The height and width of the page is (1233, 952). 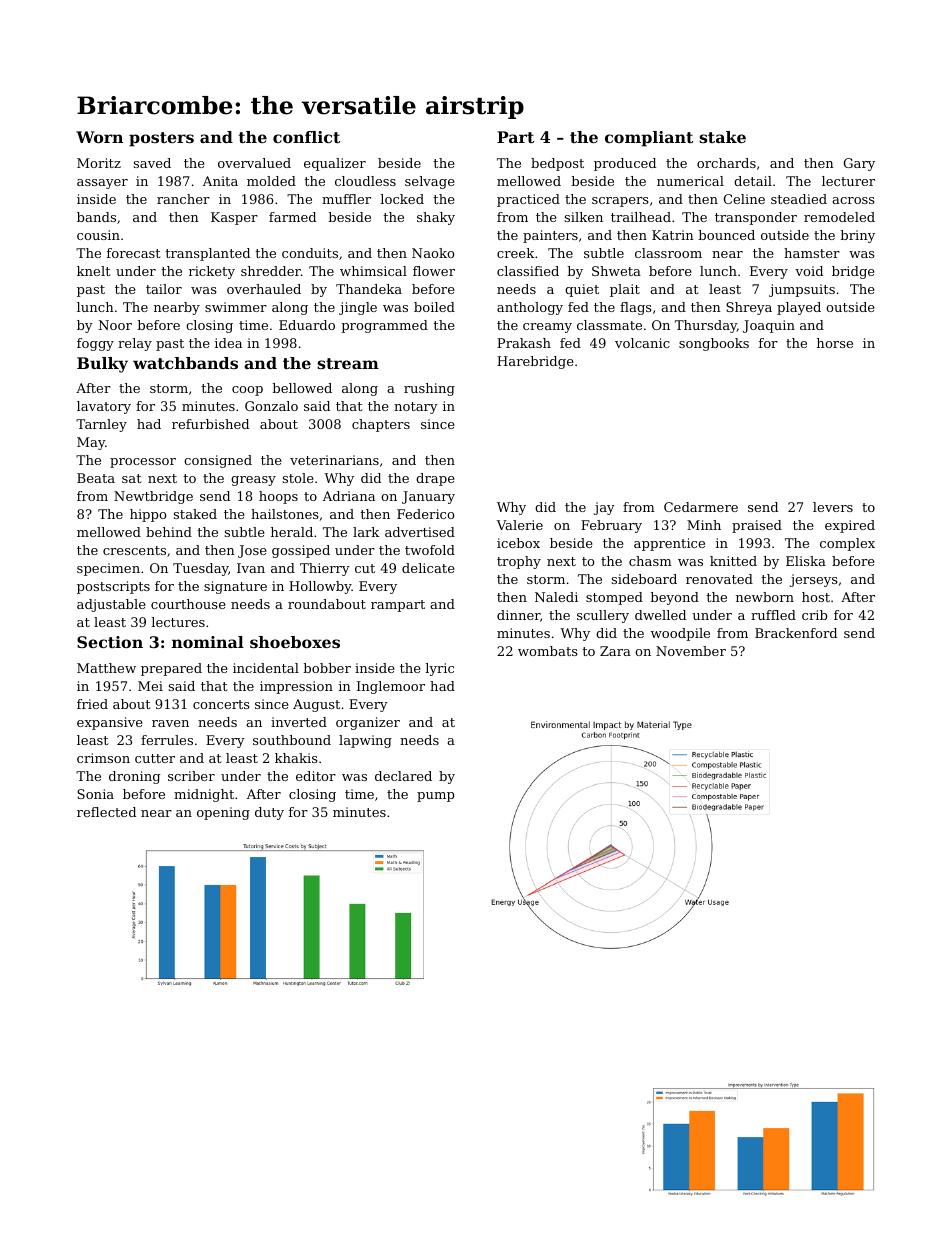 What do you see at coordinates (254, 163) in the page?
I see `overvalued` at bounding box center [254, 163].
